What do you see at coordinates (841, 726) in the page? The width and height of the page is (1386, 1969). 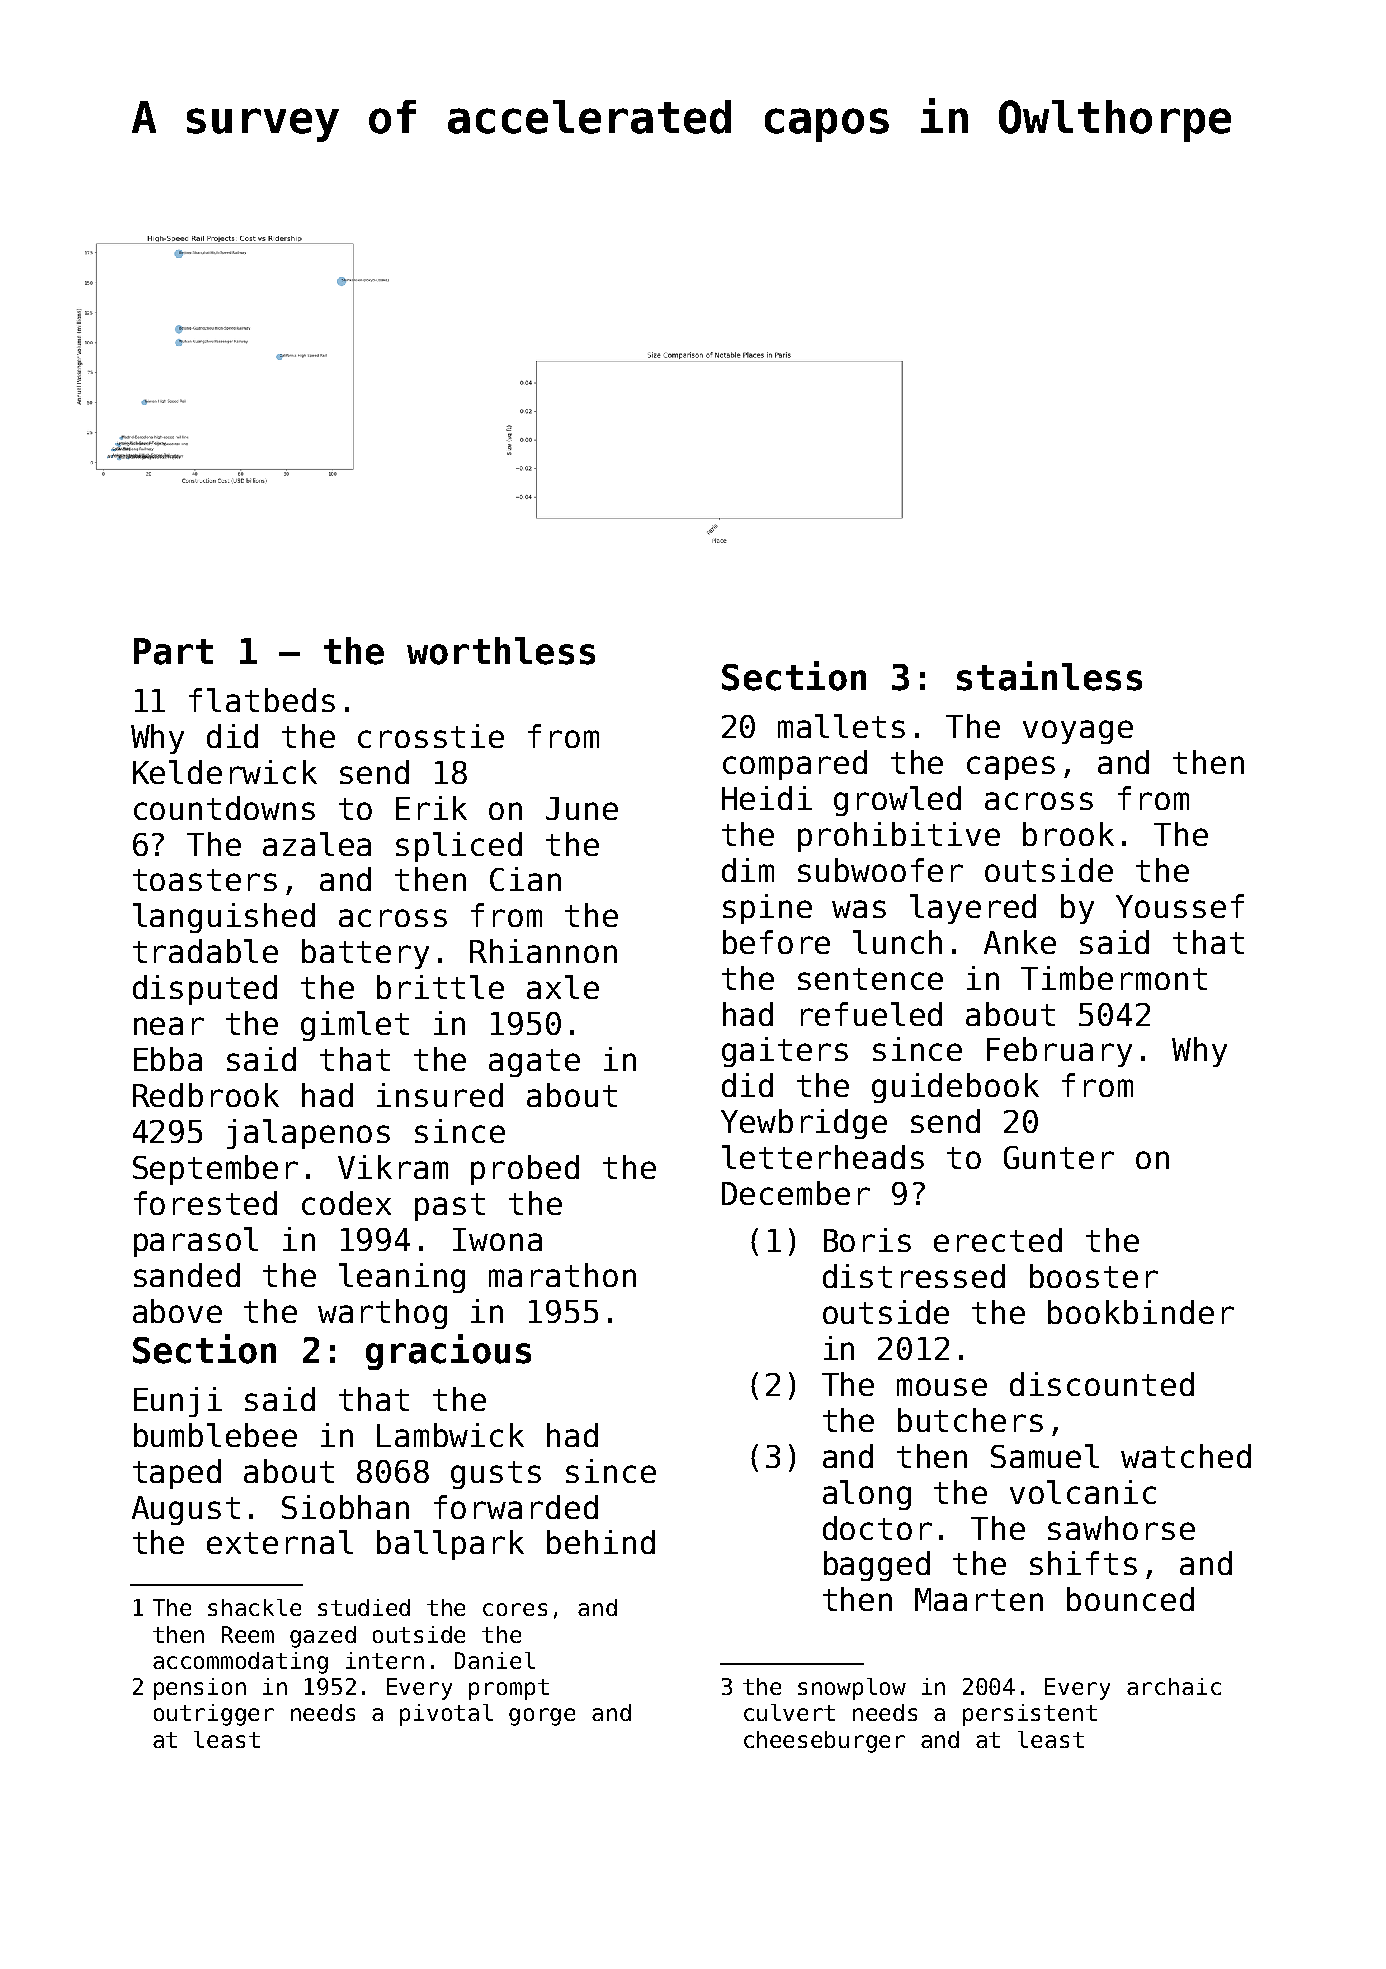 I see `mallets` at bounding box center [841, 726].
